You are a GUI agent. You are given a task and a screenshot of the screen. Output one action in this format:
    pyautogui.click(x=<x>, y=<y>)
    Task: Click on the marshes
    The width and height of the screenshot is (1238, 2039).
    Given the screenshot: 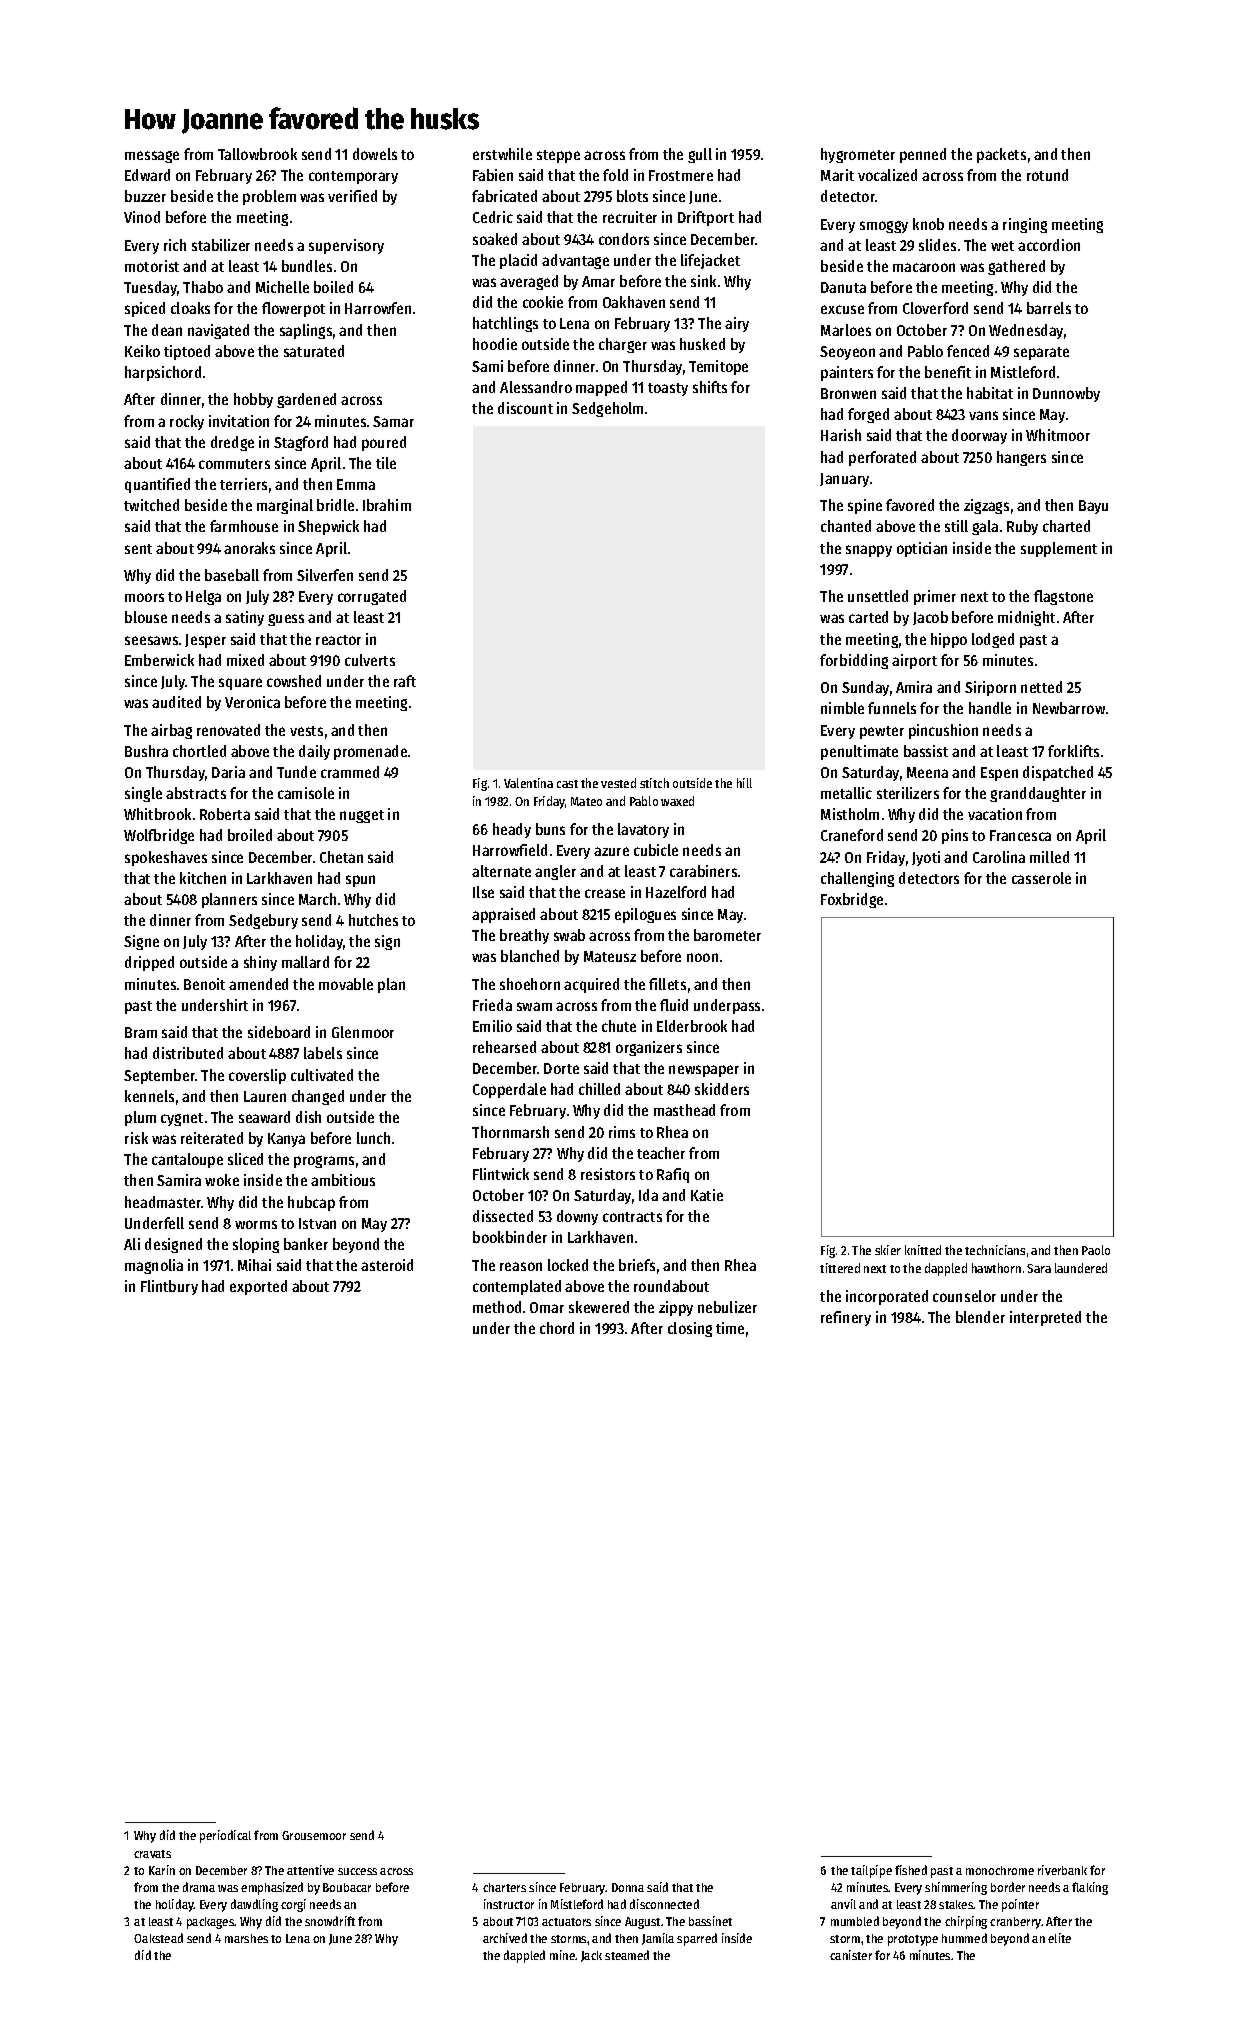 What is the action you would take?
    pyautogui.click(x=246, y=1938)
